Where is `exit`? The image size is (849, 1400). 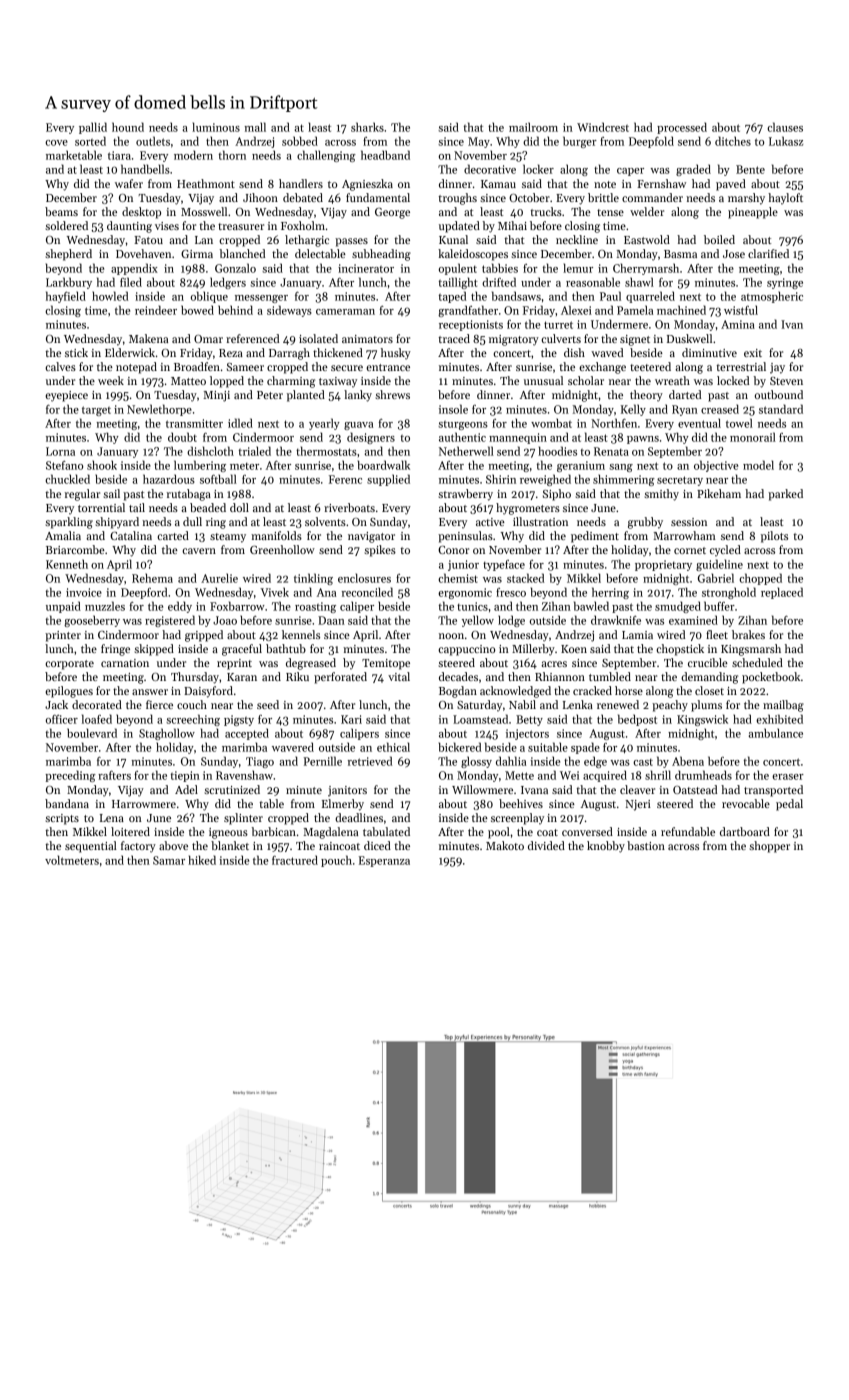 exit is located at coordinates (753, 353).
